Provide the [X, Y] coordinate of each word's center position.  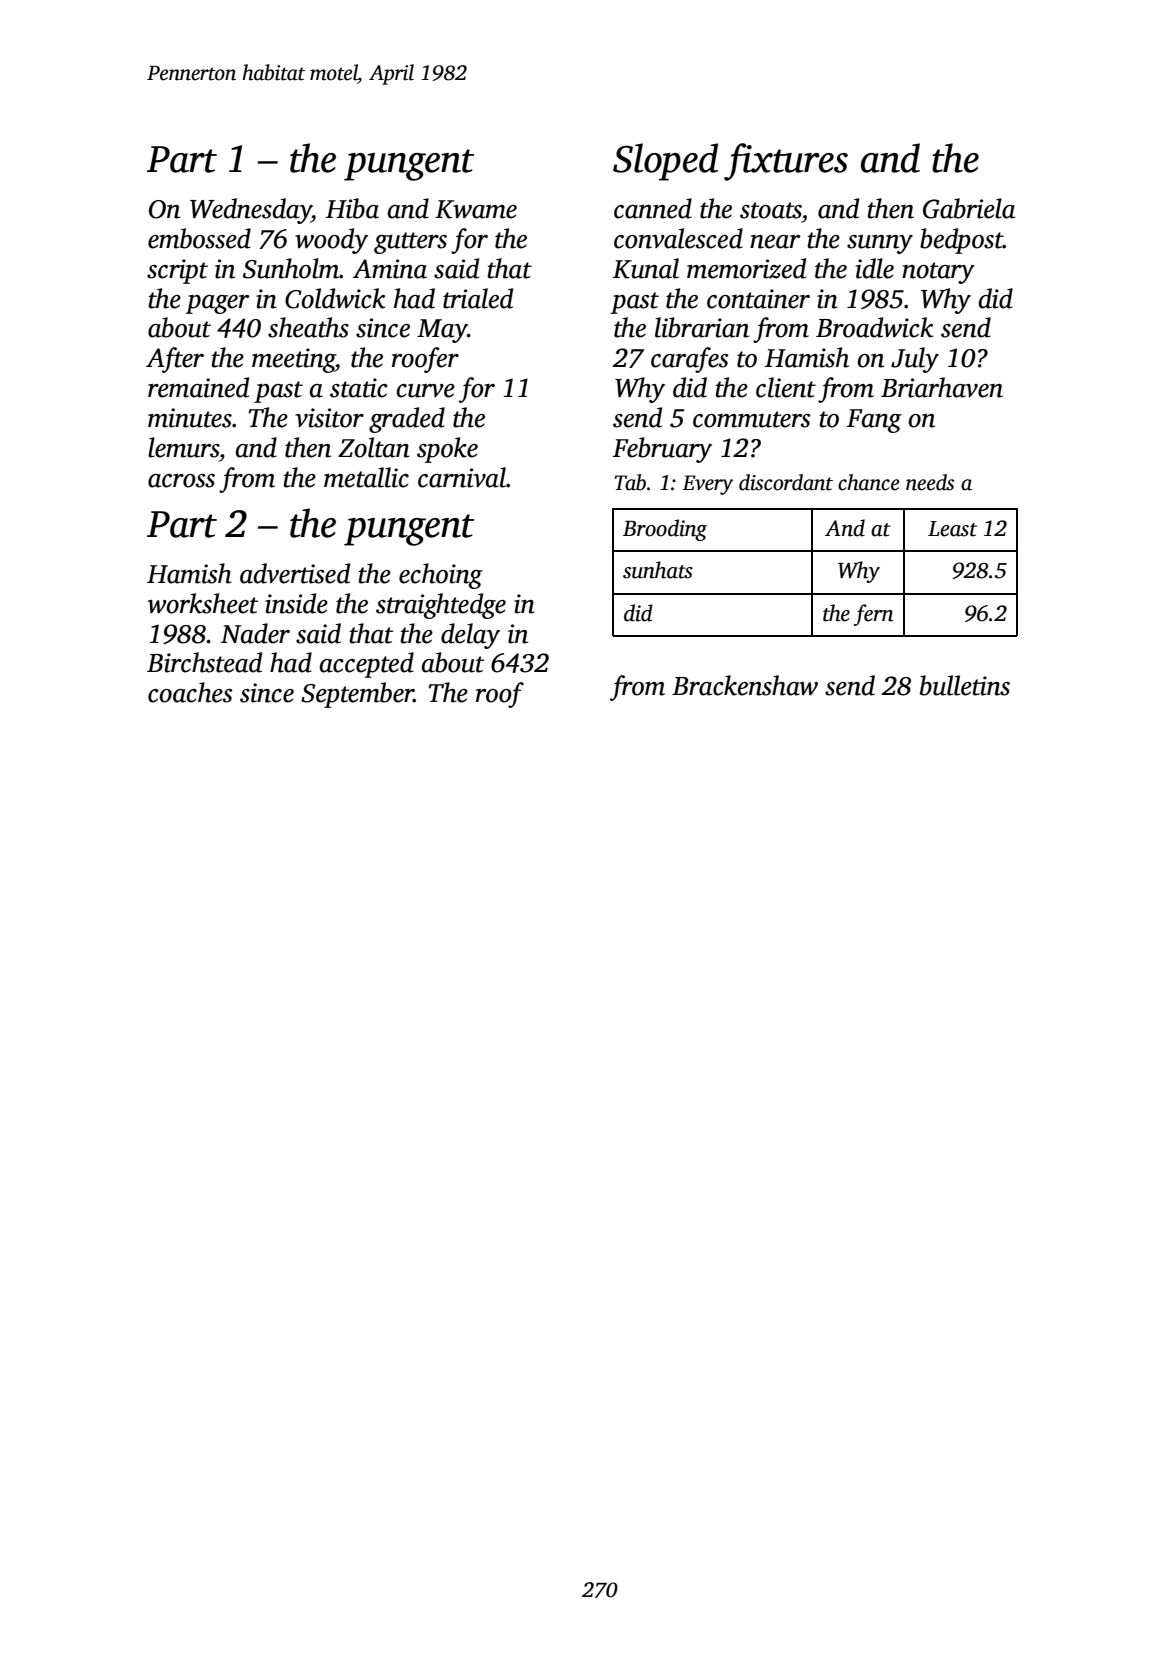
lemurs [183, 447]
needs [930, 482]
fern [874, 615]
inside [296, 603]
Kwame [476, 209]
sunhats [658, 570]
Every [707, 485]
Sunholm [291, 268]
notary [938, 273]
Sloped [665, 162]
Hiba [352, 208]
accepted [367, 665]
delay [470, 636]
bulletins [965, 685]
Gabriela [969, 208]
